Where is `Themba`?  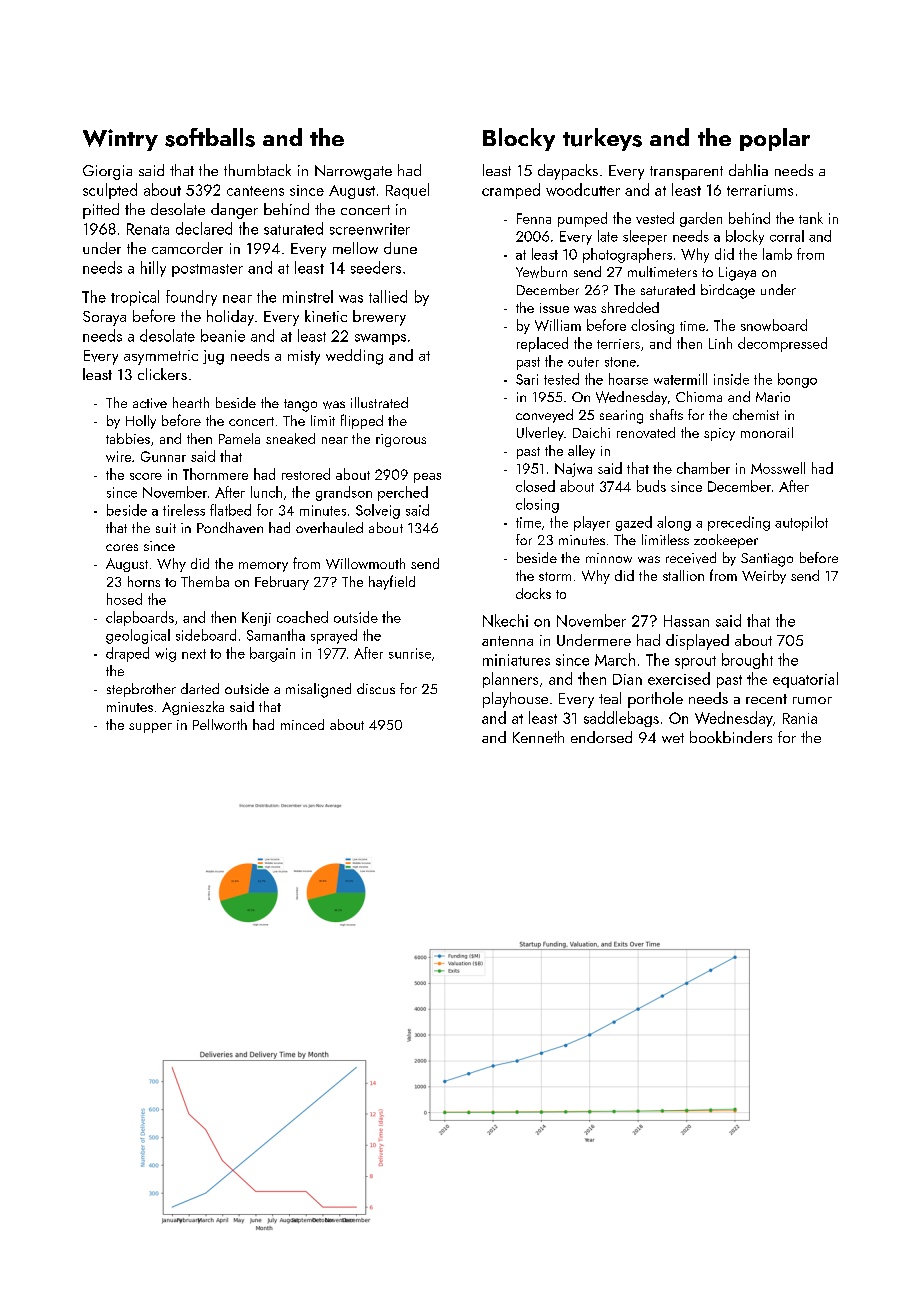
Themba is located at coordinates (205, 581).
